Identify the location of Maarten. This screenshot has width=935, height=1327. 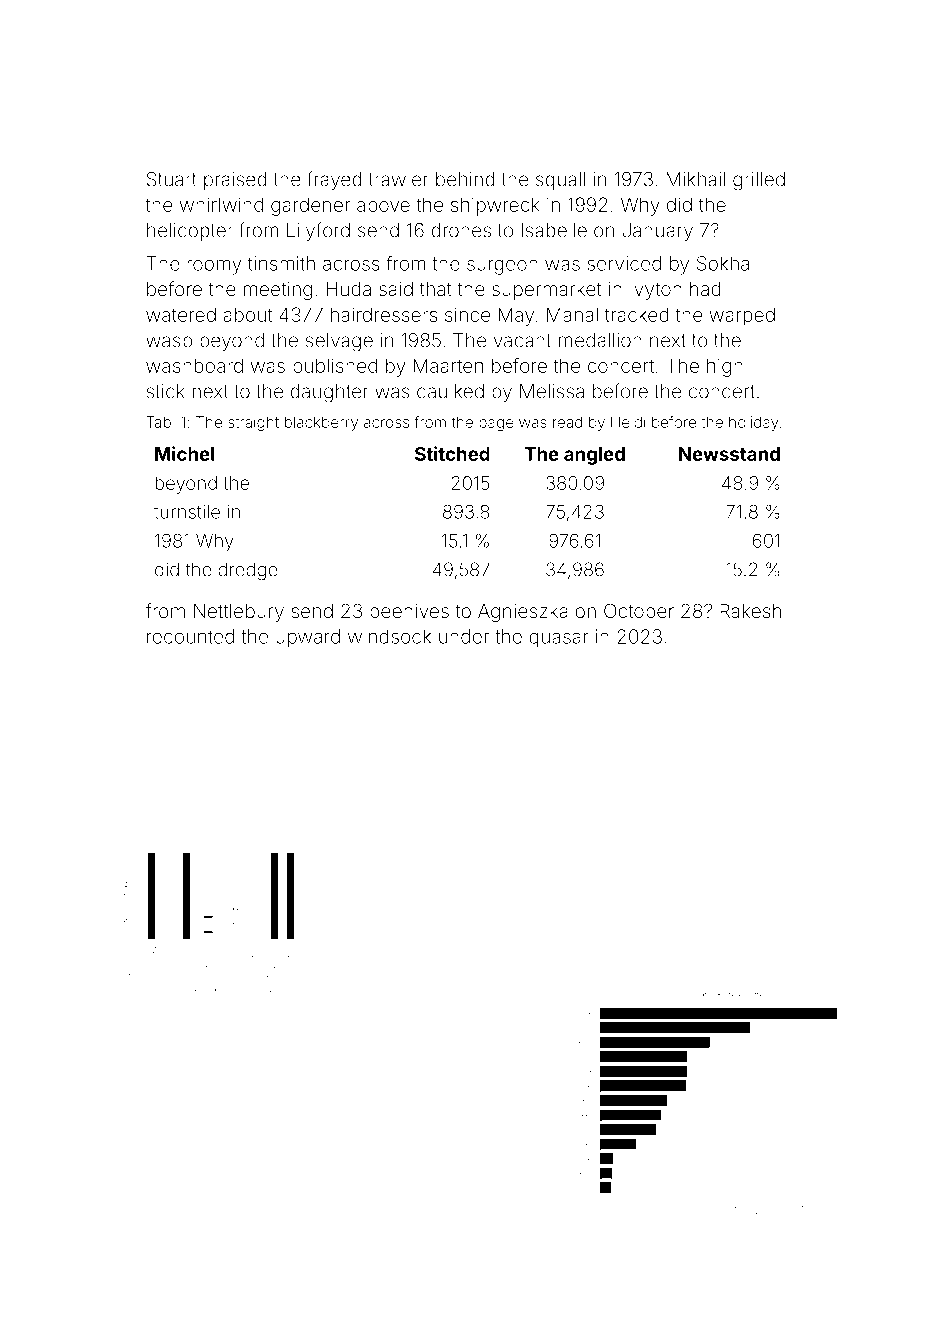
(448, 365).
